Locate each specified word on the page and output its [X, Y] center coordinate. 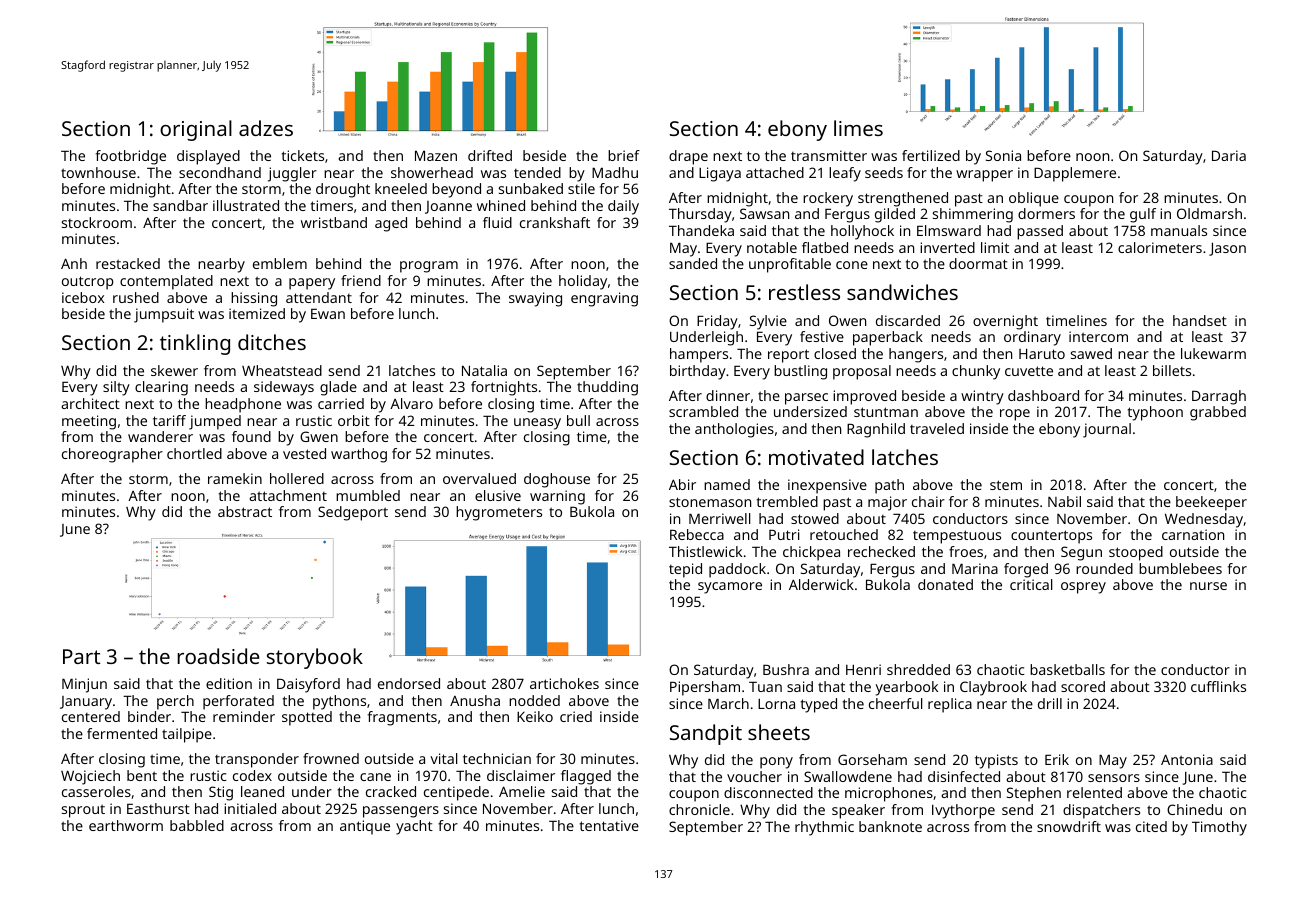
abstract [245, 511]
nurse [1208, 586]
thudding [607, 388]
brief [624, 155]
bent [142, 775]
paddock [737, 570]
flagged [586, 777]
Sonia [1003, 155]
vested [304, 453]
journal [1107, 430]
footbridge [131, 157]
